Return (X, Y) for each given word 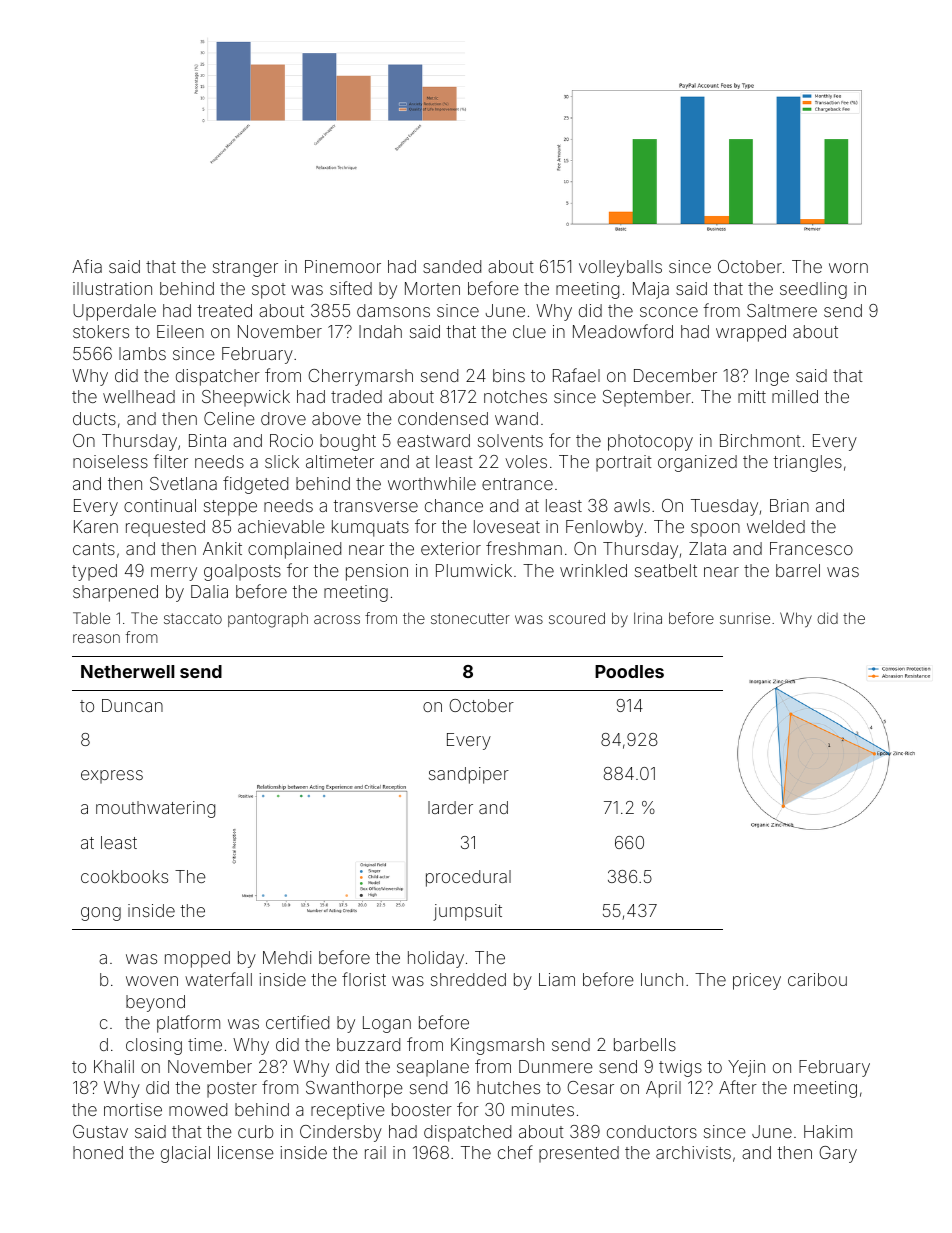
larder (450, 807)
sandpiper (469, 775)
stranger (245, 269)
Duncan (132, 705)
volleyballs (620, 268)
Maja (651, 290)
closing (154, 1046)
